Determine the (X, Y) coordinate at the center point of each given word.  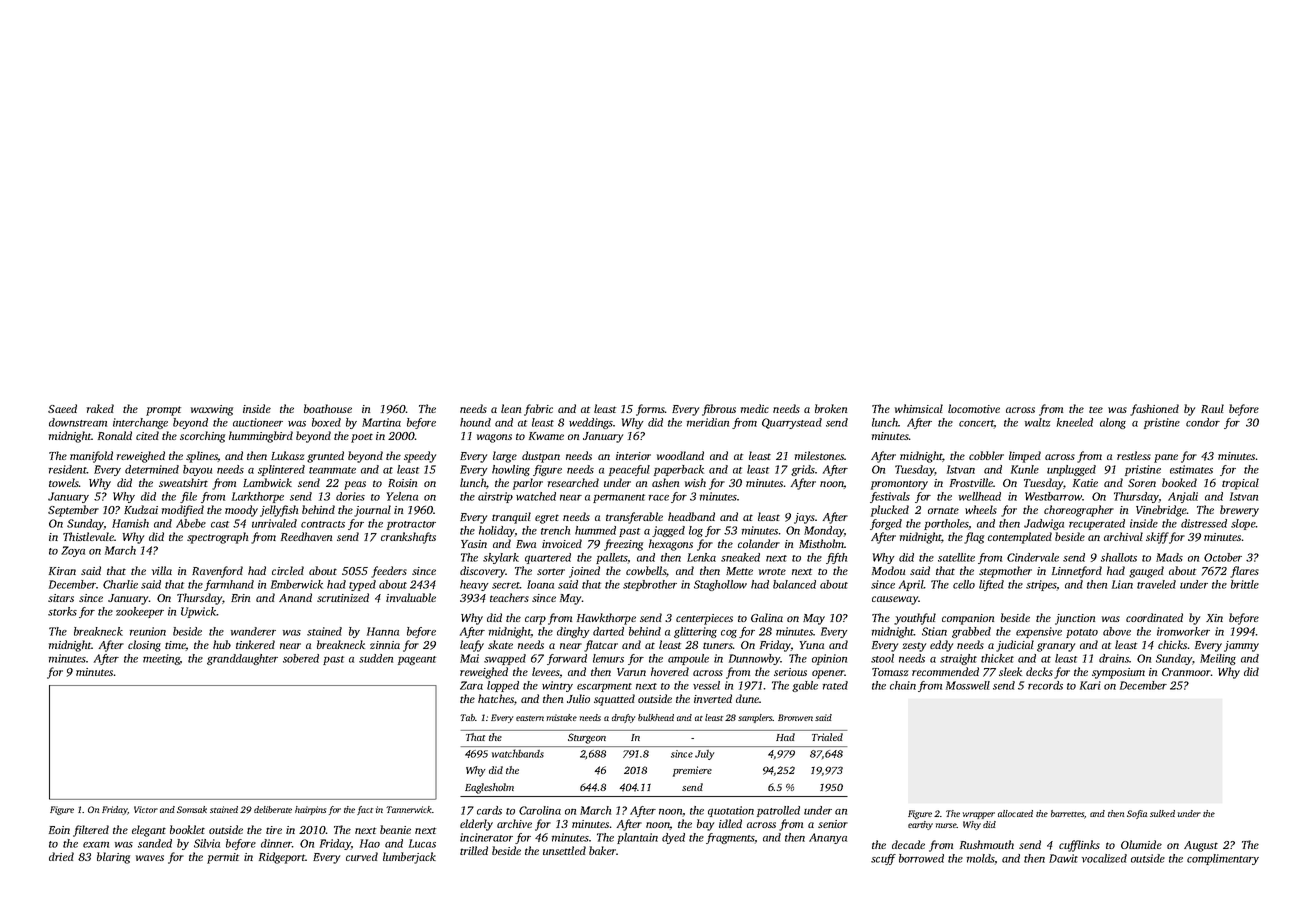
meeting (161, 659)
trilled (474, 850)
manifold (91, 457)
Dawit (1063, 858)
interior (633, 456)
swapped (505, 659)
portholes (946, 524)
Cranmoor (1186, 672)
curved (362, 856)
